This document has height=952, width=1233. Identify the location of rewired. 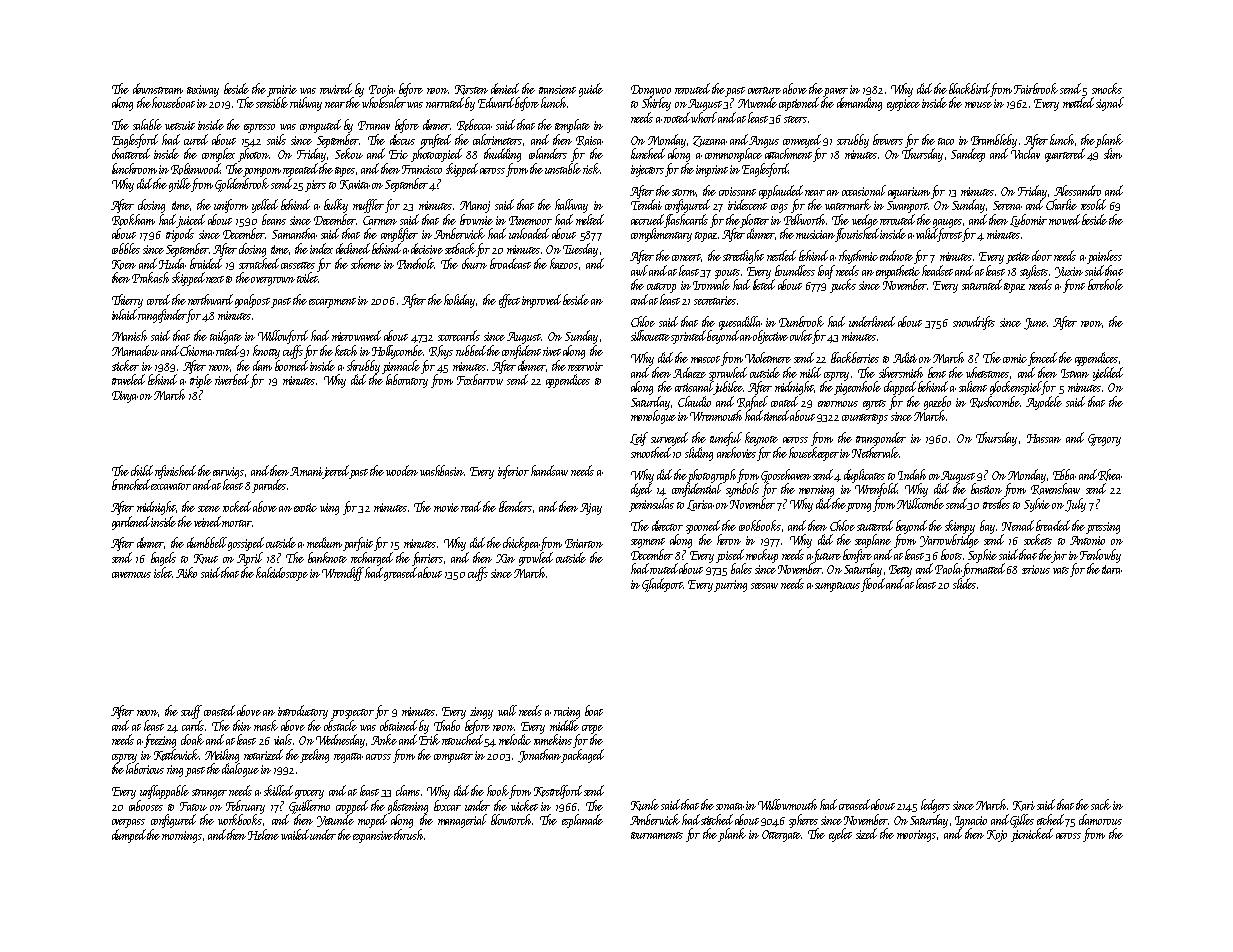
(336, 88).
